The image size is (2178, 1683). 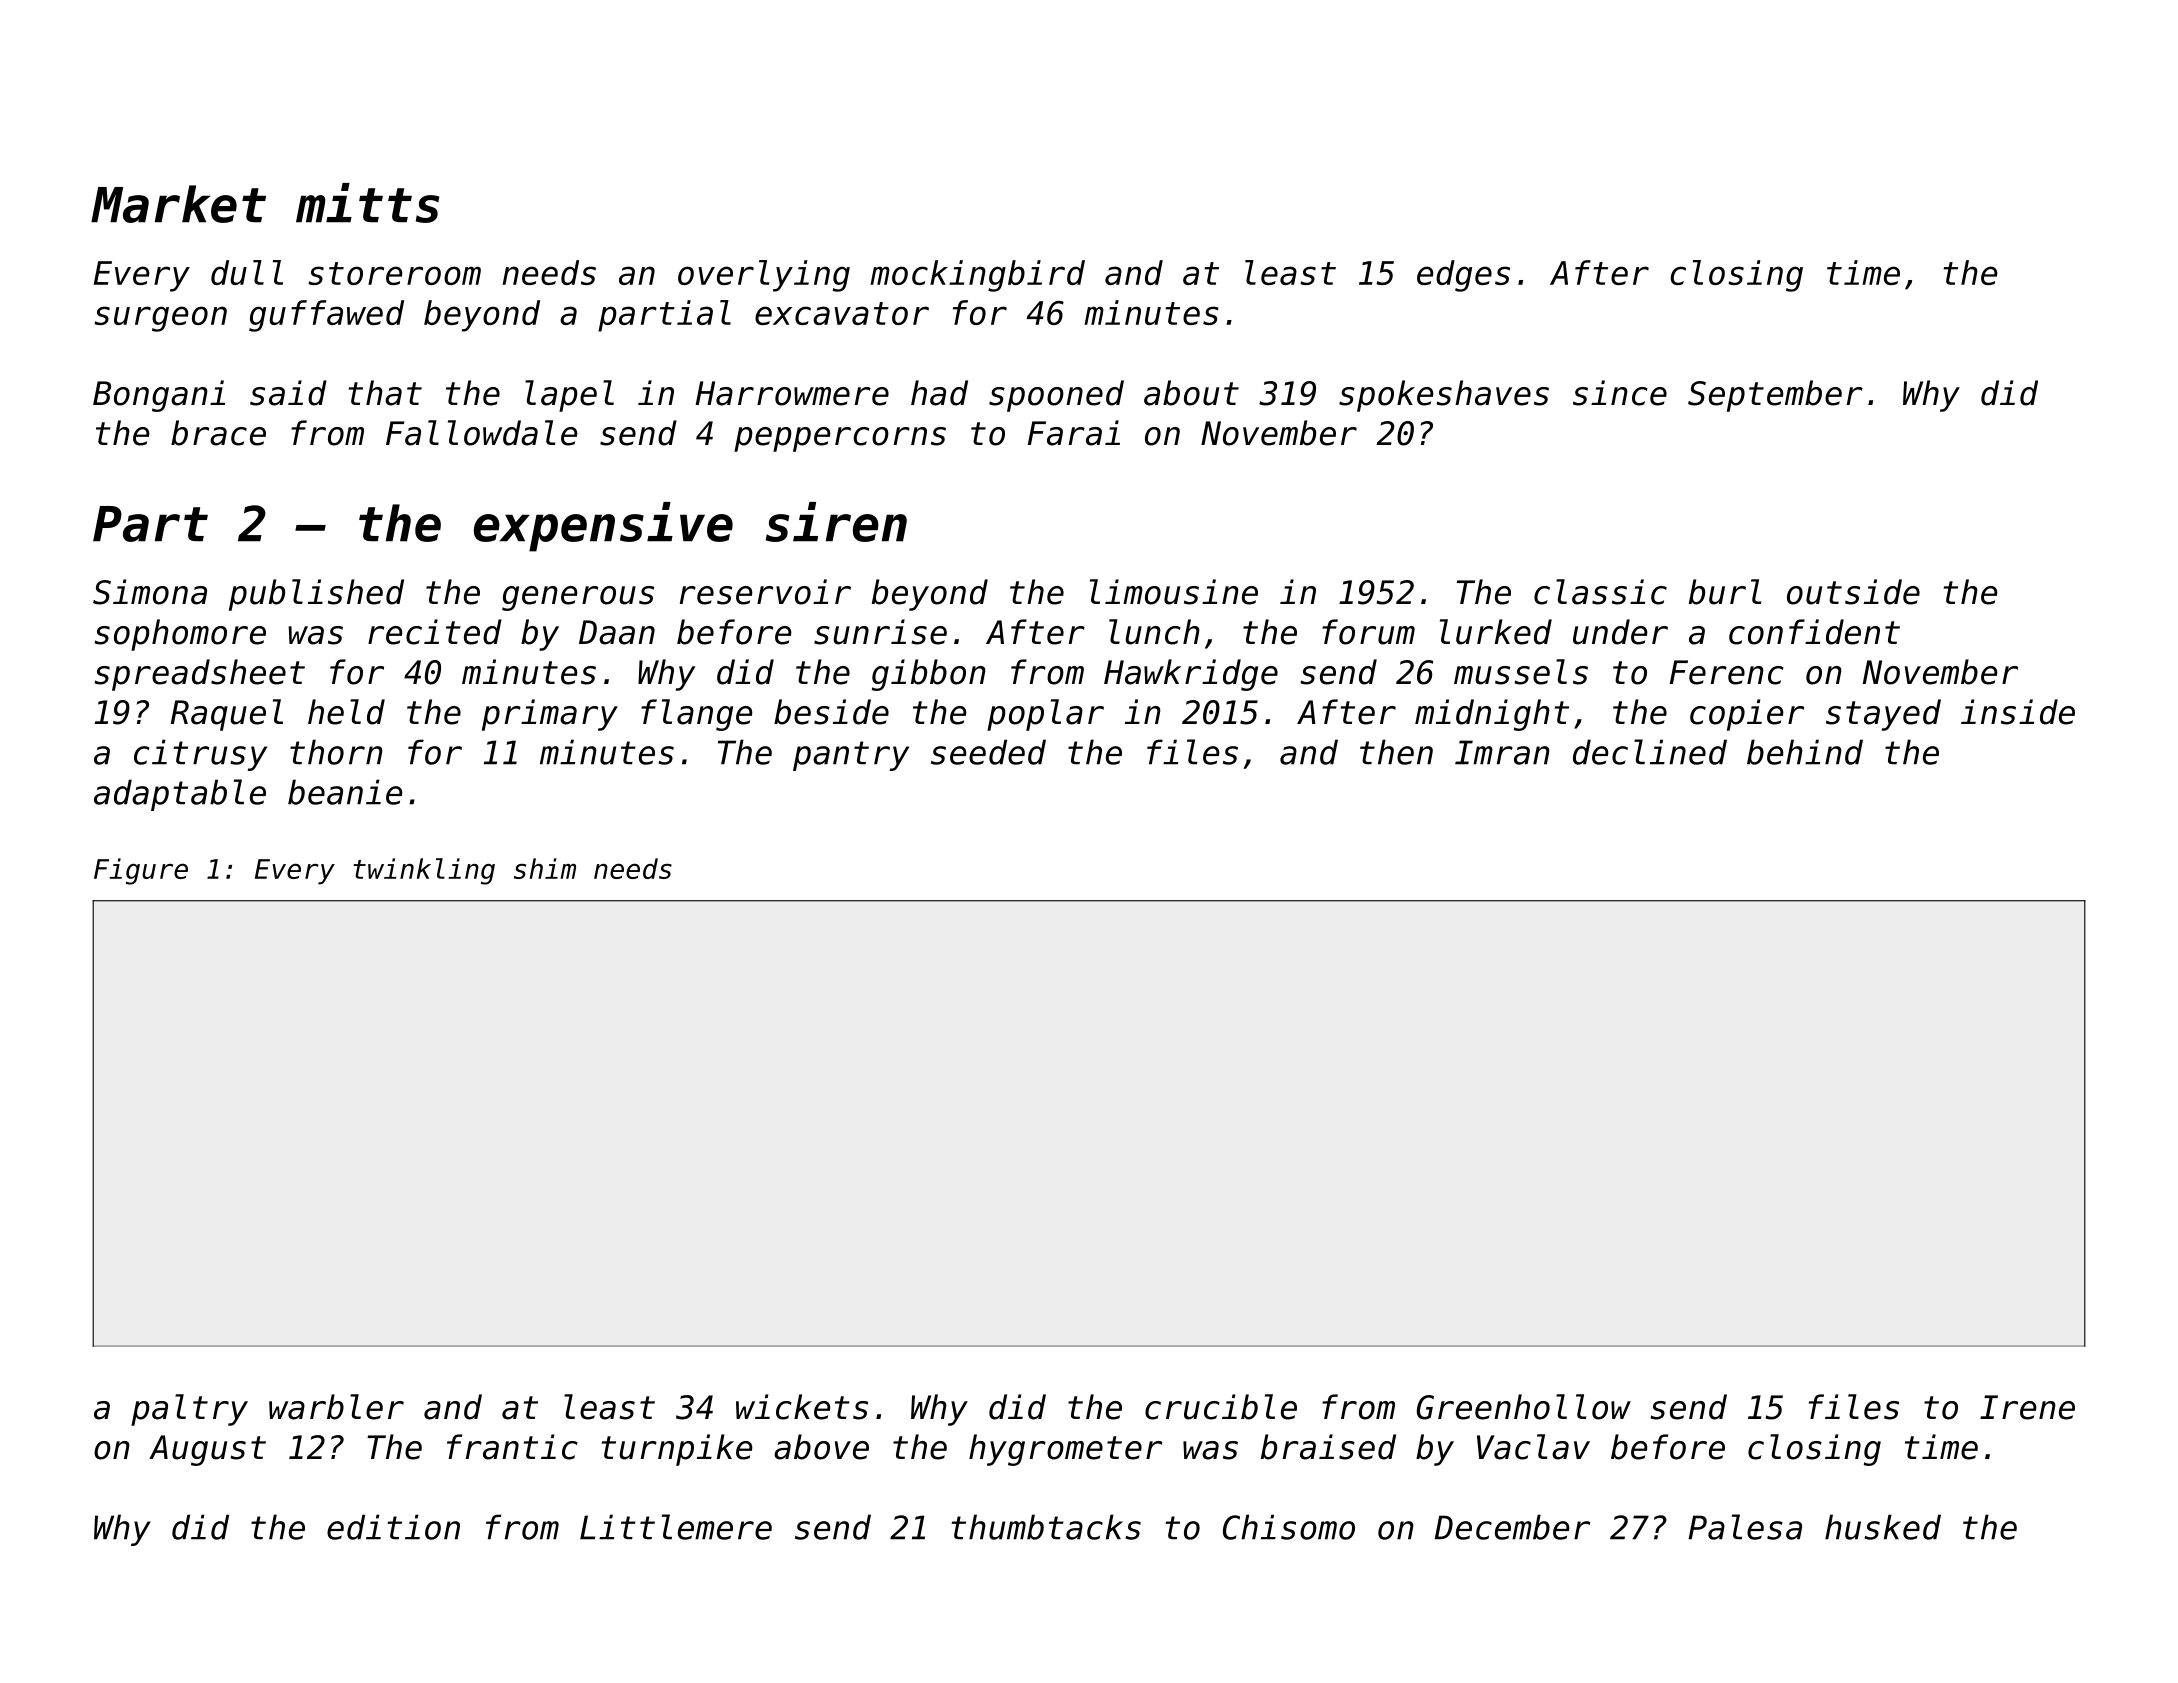 What do you see at coordinates (218, 433) in the screenshot?
I see `brace` at bounding box center [218, 433].
